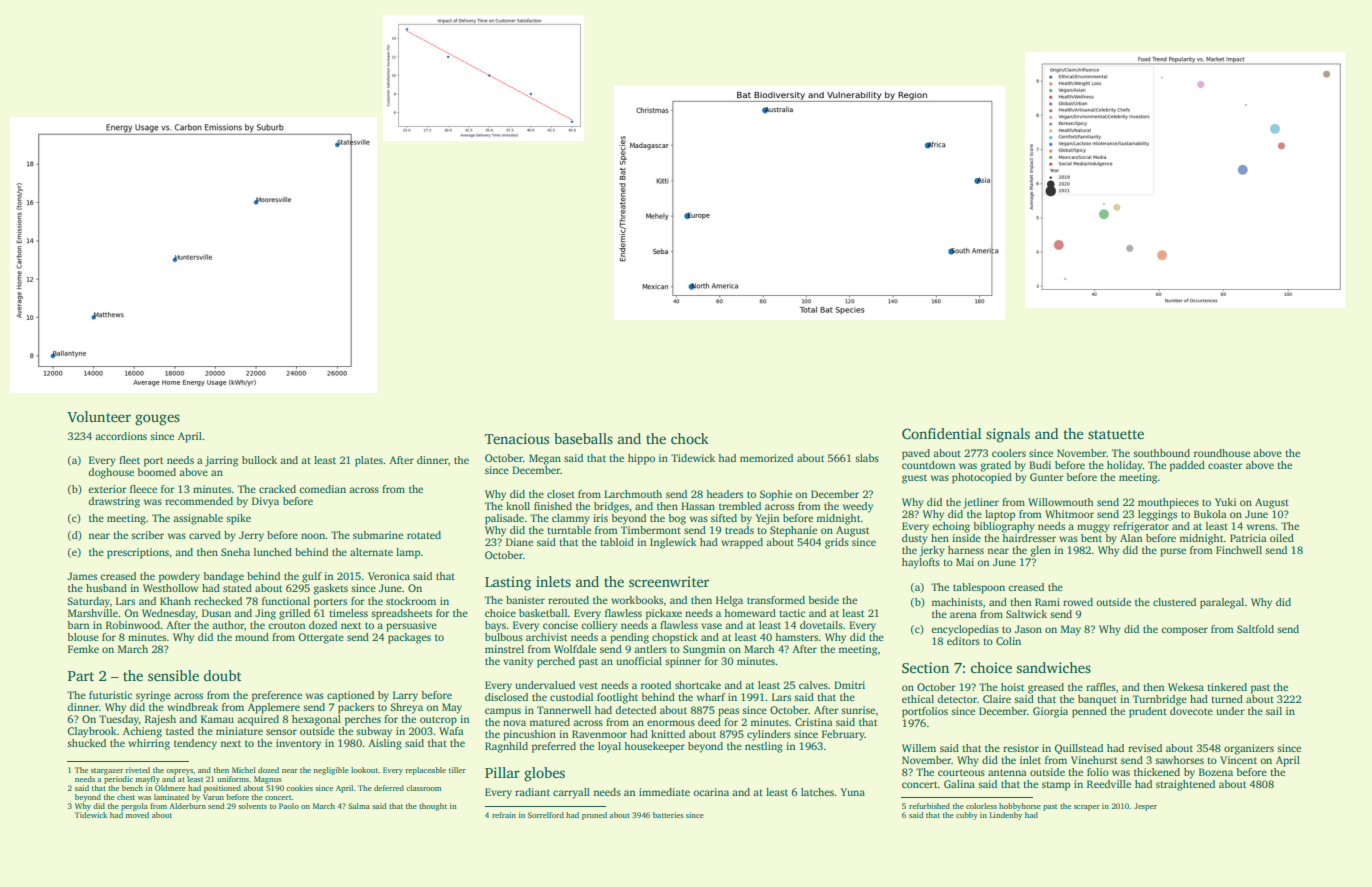  What do you see at coordinates (273, 552) in the document?
I see `lunched` at bounding box center [273, 552].
